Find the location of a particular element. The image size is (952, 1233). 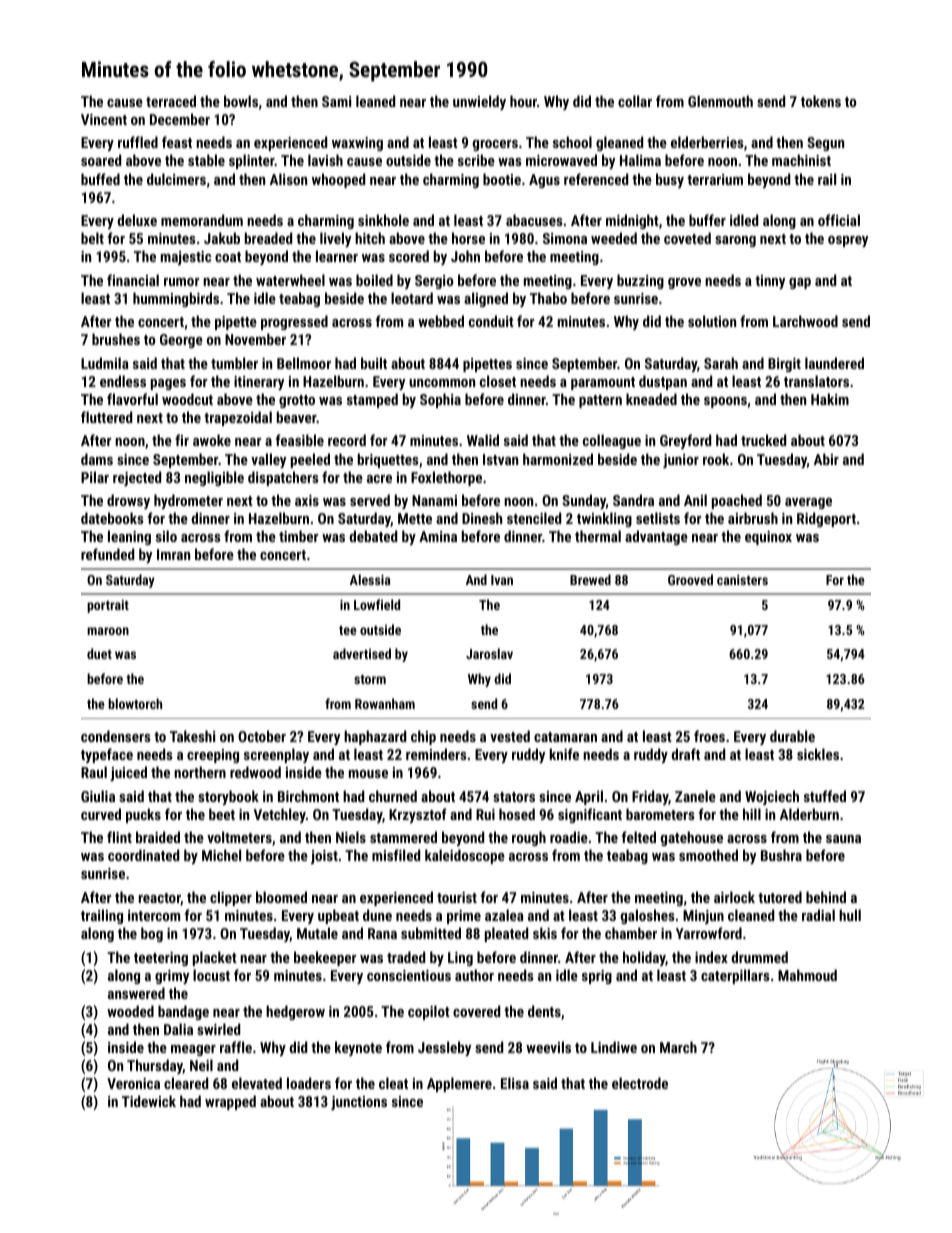

wrapped is located at coordinates (230, 1102).
